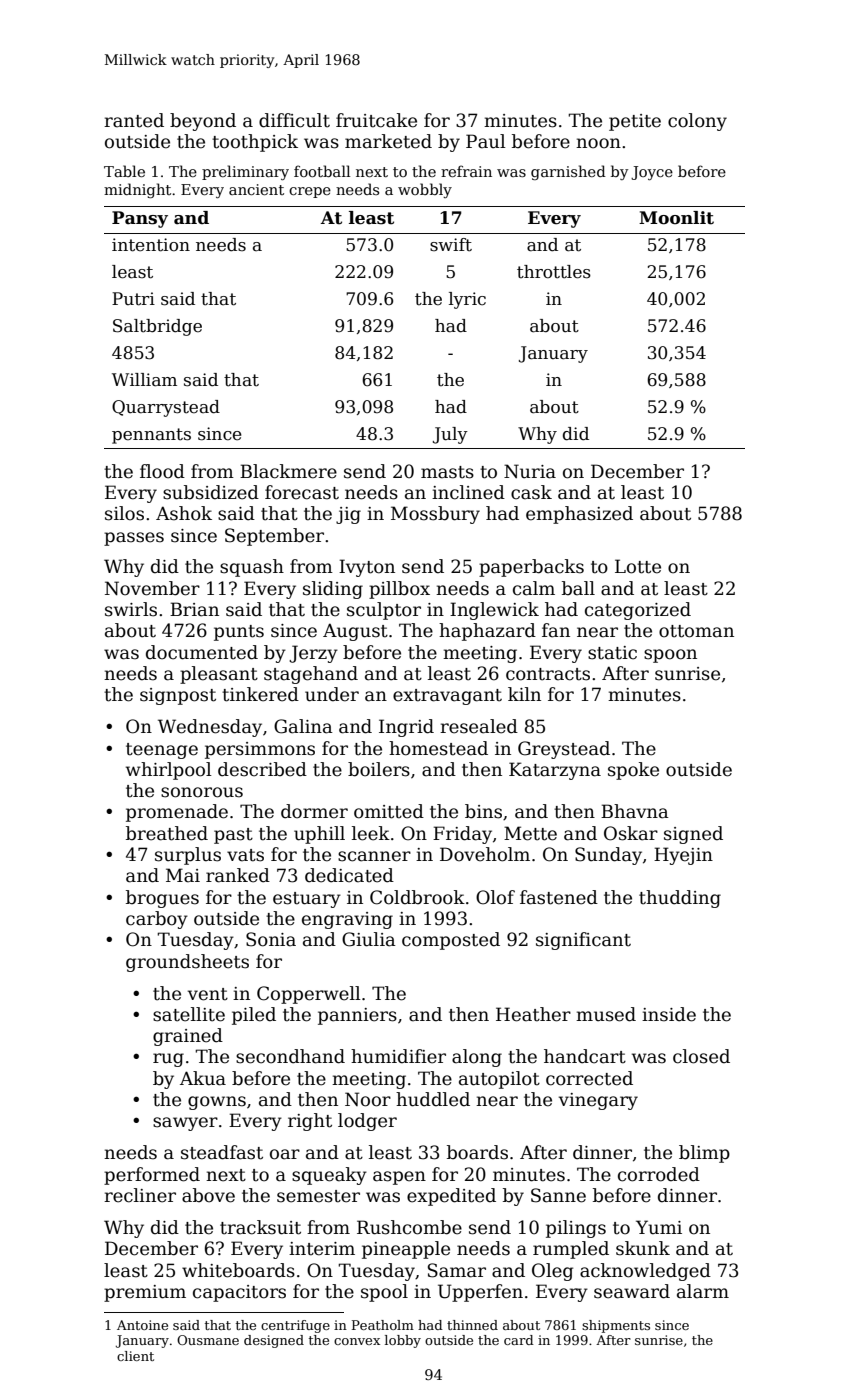 The height and width of the document is (1400, 849). I want to click on Sonia, so click(271, 939).
